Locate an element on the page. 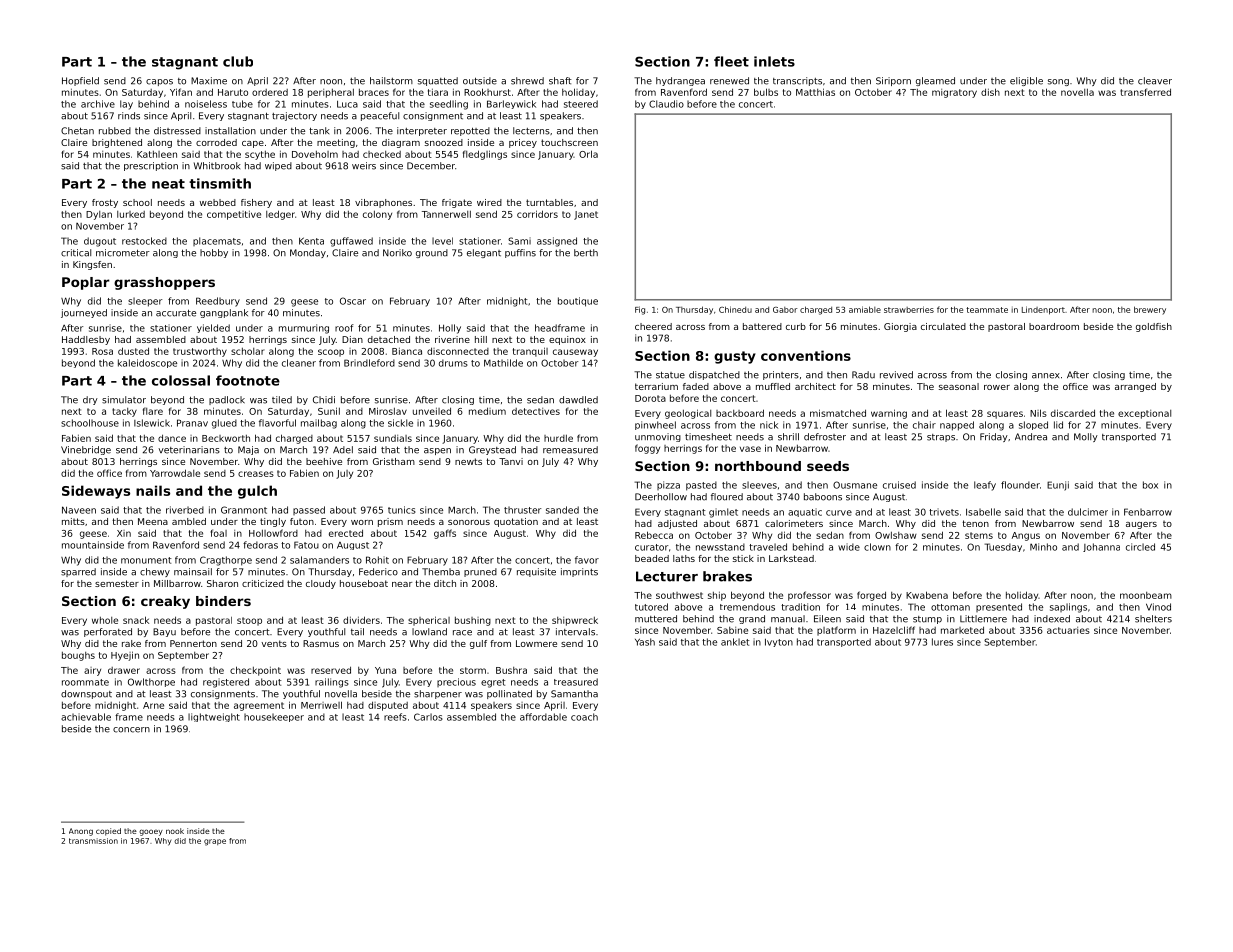 The height and width of the document is (952, 1233). battered is located at coordinates (762, 326).
